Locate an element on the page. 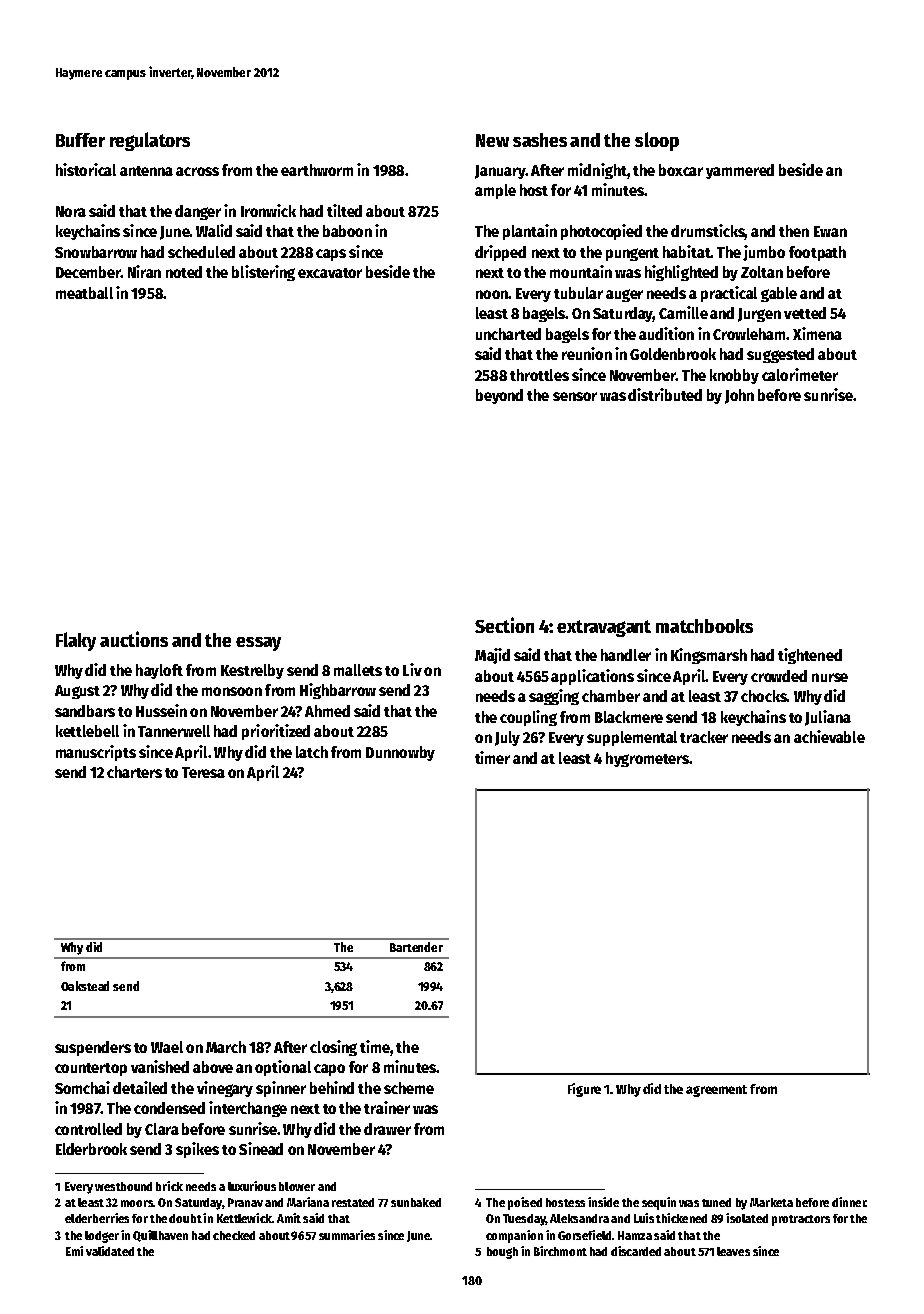  sloop is located at coordinates (657, 141).
